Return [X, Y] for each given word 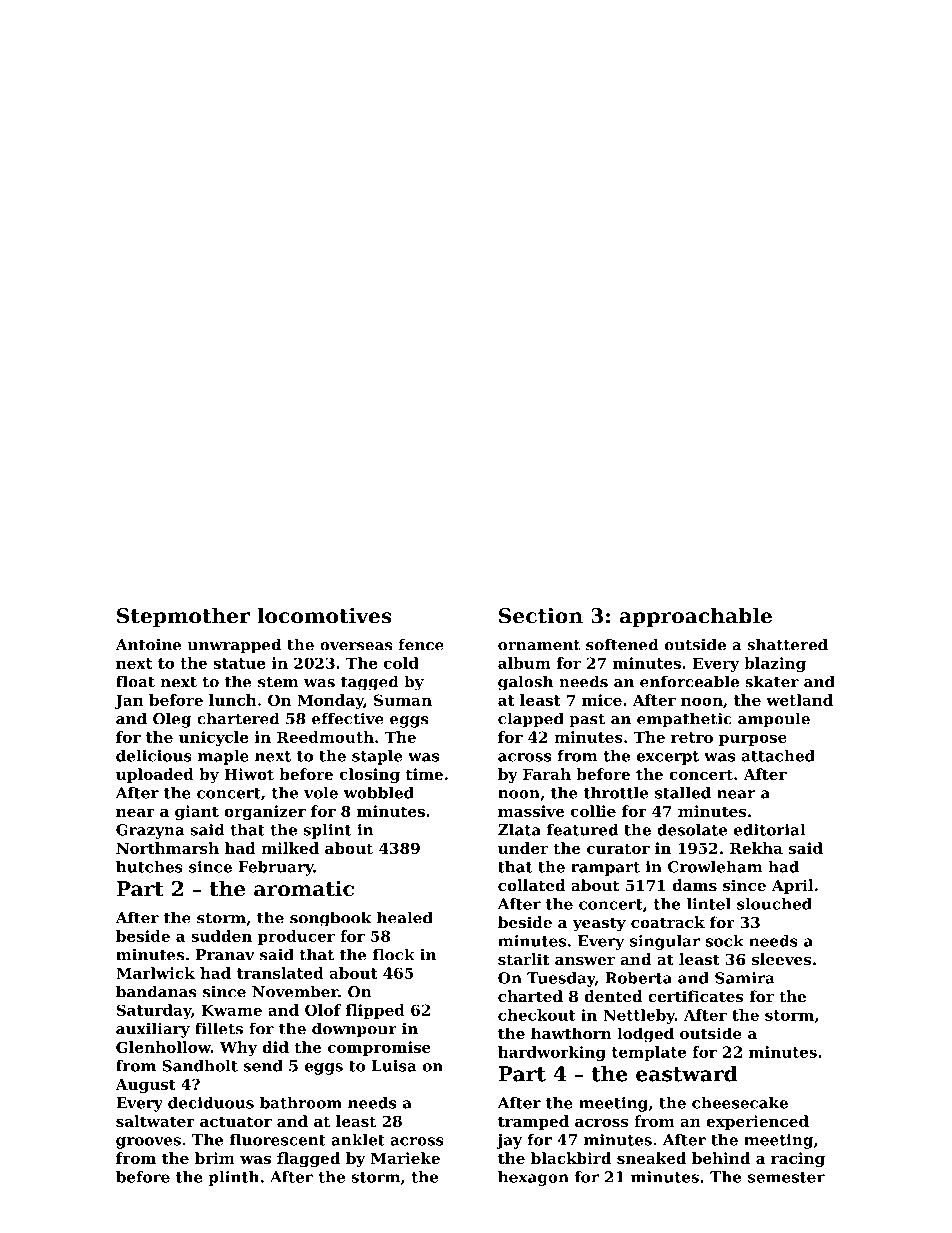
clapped [531, 720]
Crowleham [715, 867]
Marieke [405, 1158]
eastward [687, 1074]
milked [290, 848]
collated [531, 885]
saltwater [155, 1121]
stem [278, 682]
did [275, 1047]
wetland [799, 700]
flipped [375, 1011]
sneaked [651, 1158]
